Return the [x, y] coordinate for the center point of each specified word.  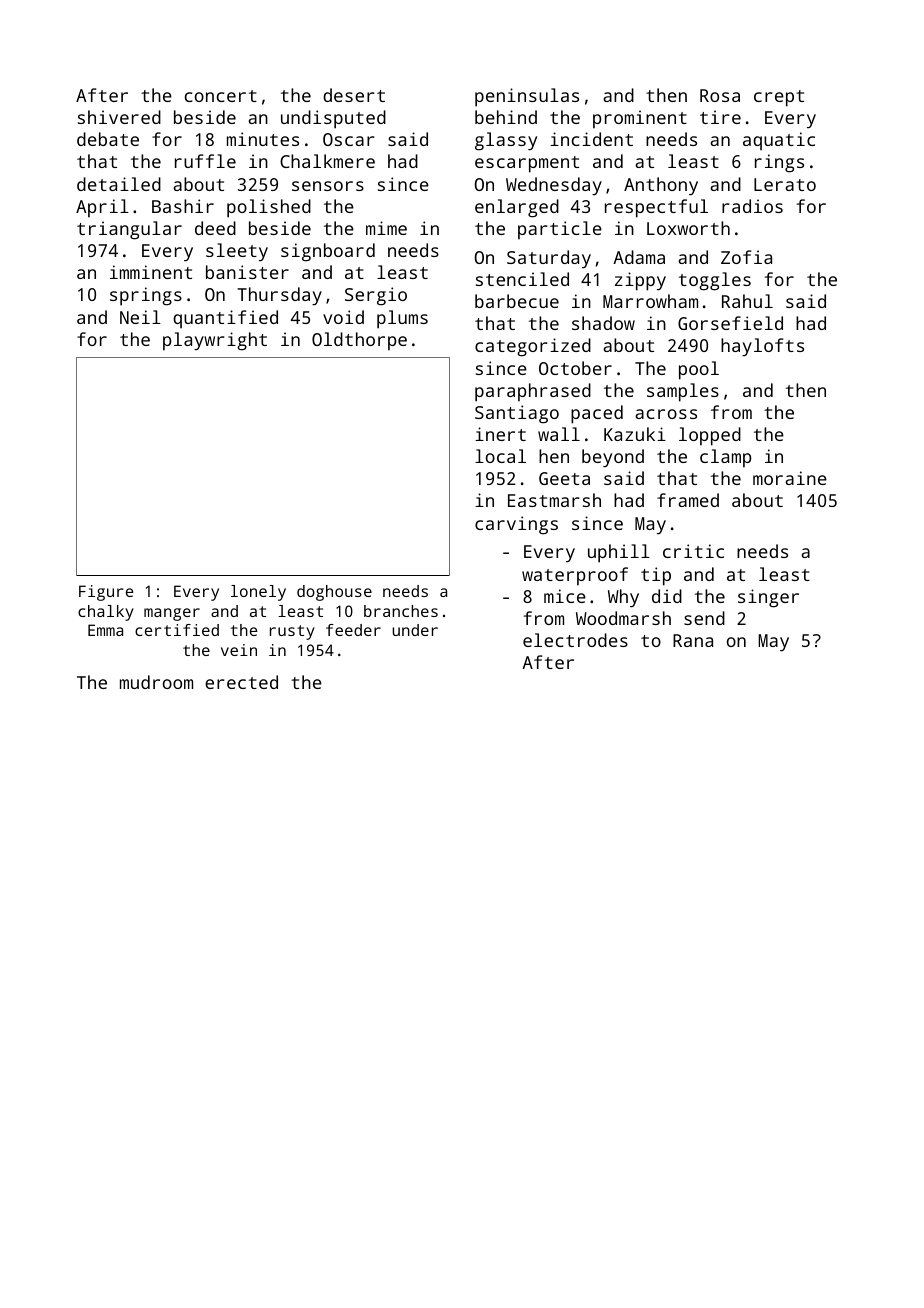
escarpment [527, 164]
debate [108, 139]
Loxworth [688, 228]
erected [241, 682]
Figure [106, 593]
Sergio [376, 296]
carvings [516, 525]
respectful [656, 208]
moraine [790, 478]
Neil [140, 317]
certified [177, 630]
